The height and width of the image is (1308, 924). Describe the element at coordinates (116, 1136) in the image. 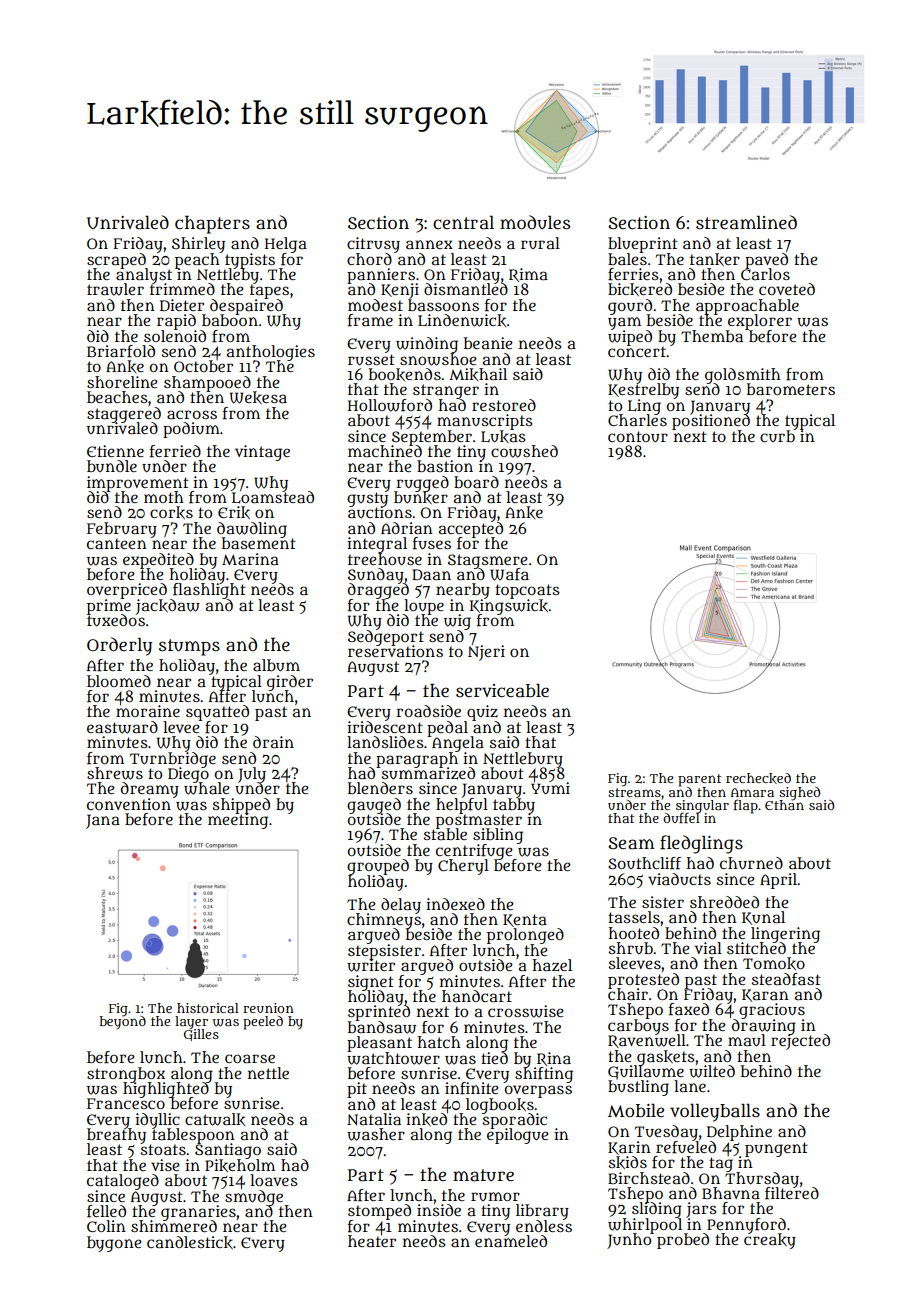

I see `breathy` at that location.
